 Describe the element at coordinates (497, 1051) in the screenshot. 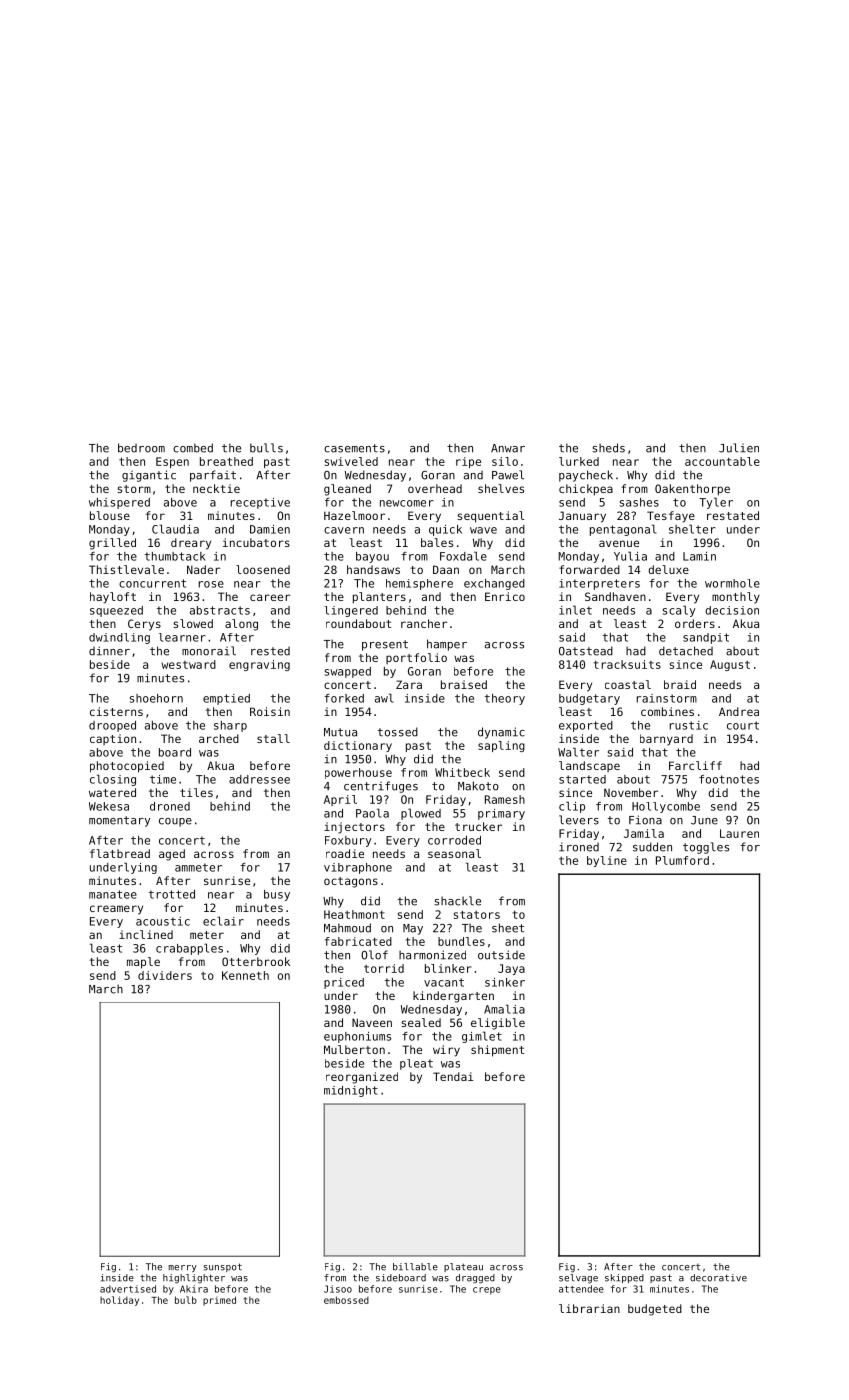

I see `shipment` at that location.
